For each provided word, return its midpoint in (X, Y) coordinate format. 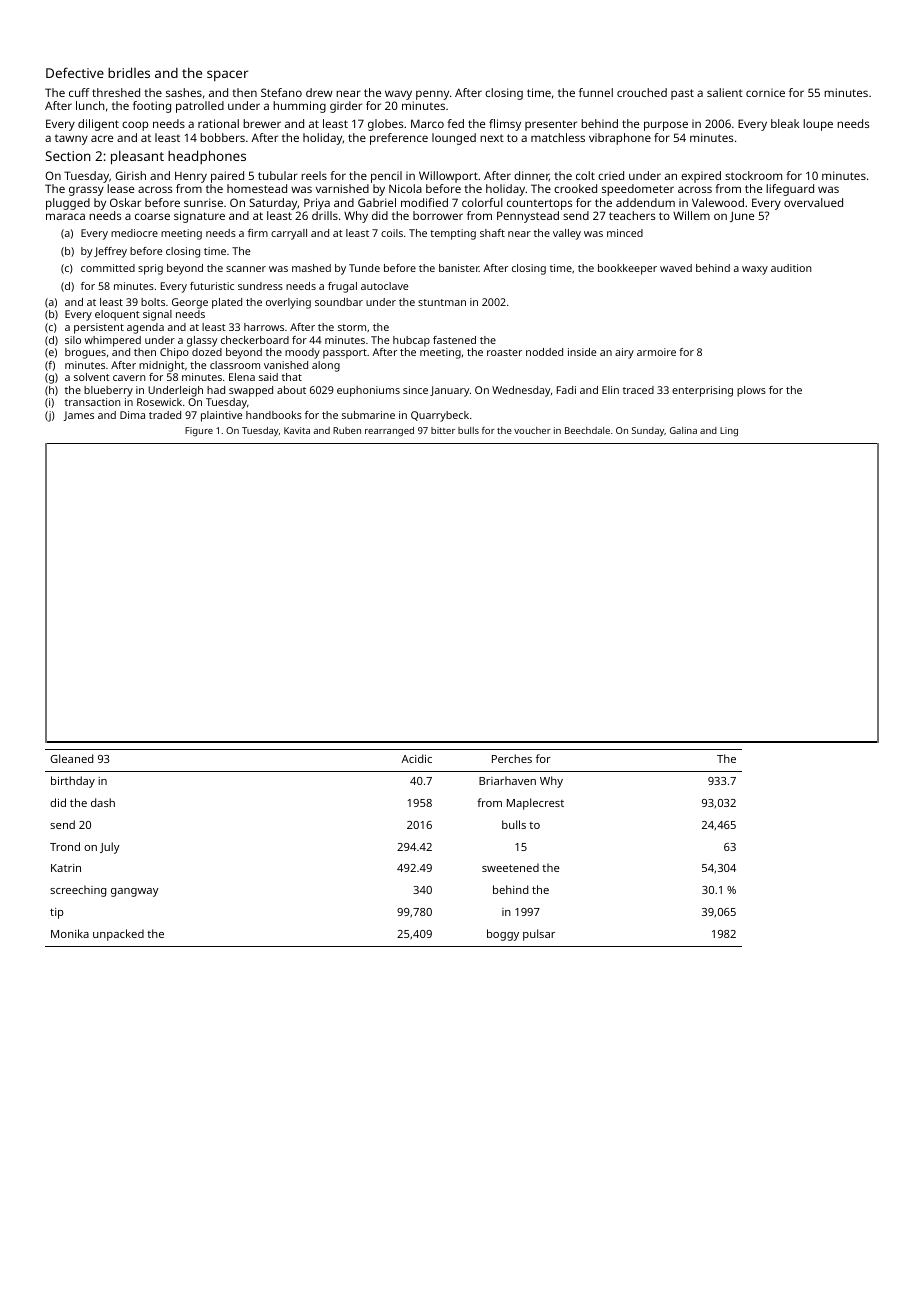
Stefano (281, 92)
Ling (729, 432)
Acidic (416, 758)
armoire (656, 352)
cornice (765, 93)
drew (319, 92)
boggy (503, 935)
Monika (70, 933)
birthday (73, 782)
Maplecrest (535, 804)
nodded (544, 352)
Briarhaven (507, 780)
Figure (199, 432)
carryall (289, 234)
